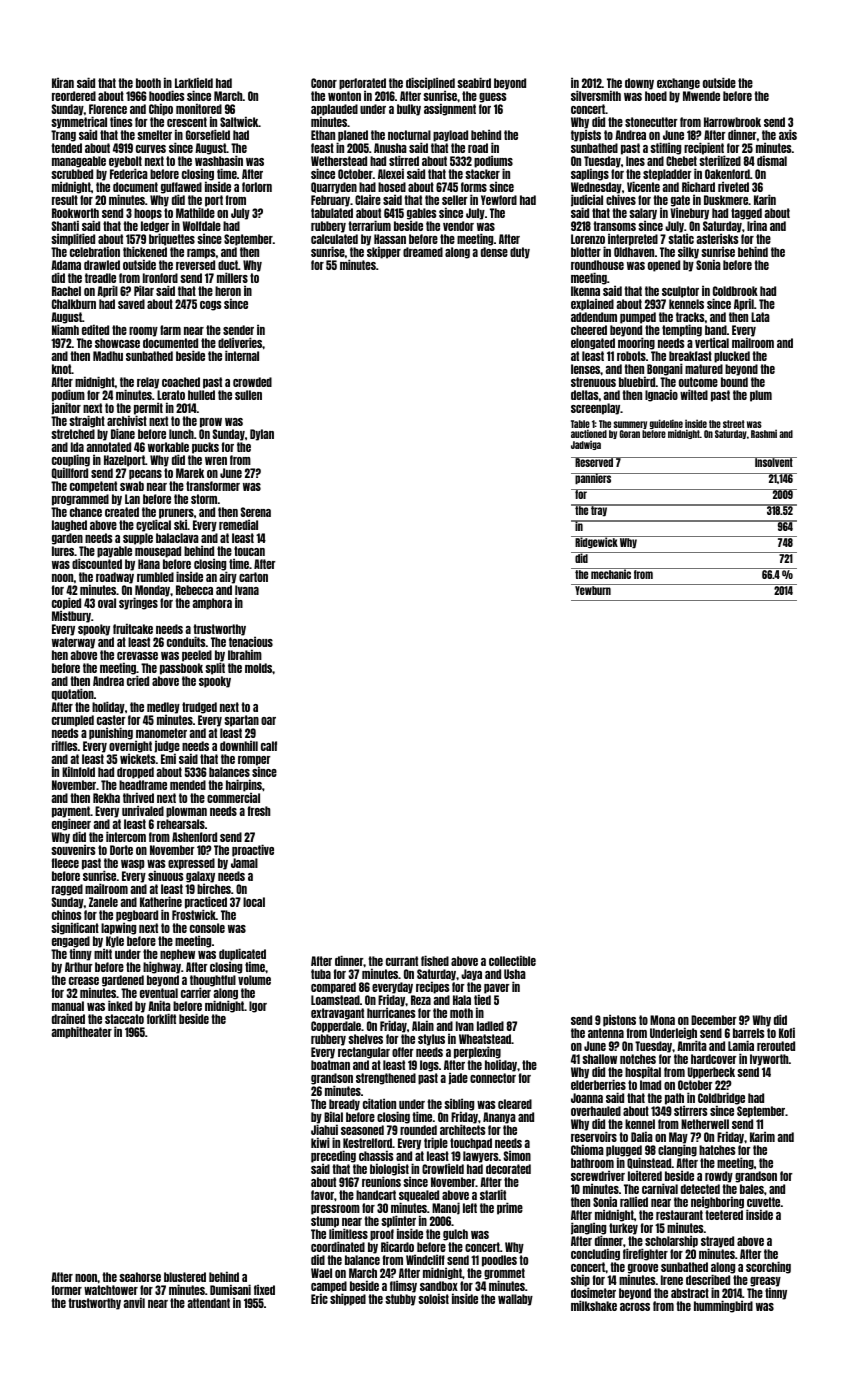 This screenshot has height=1400, width=849. I want to click on collectible, so click(512, 960).
